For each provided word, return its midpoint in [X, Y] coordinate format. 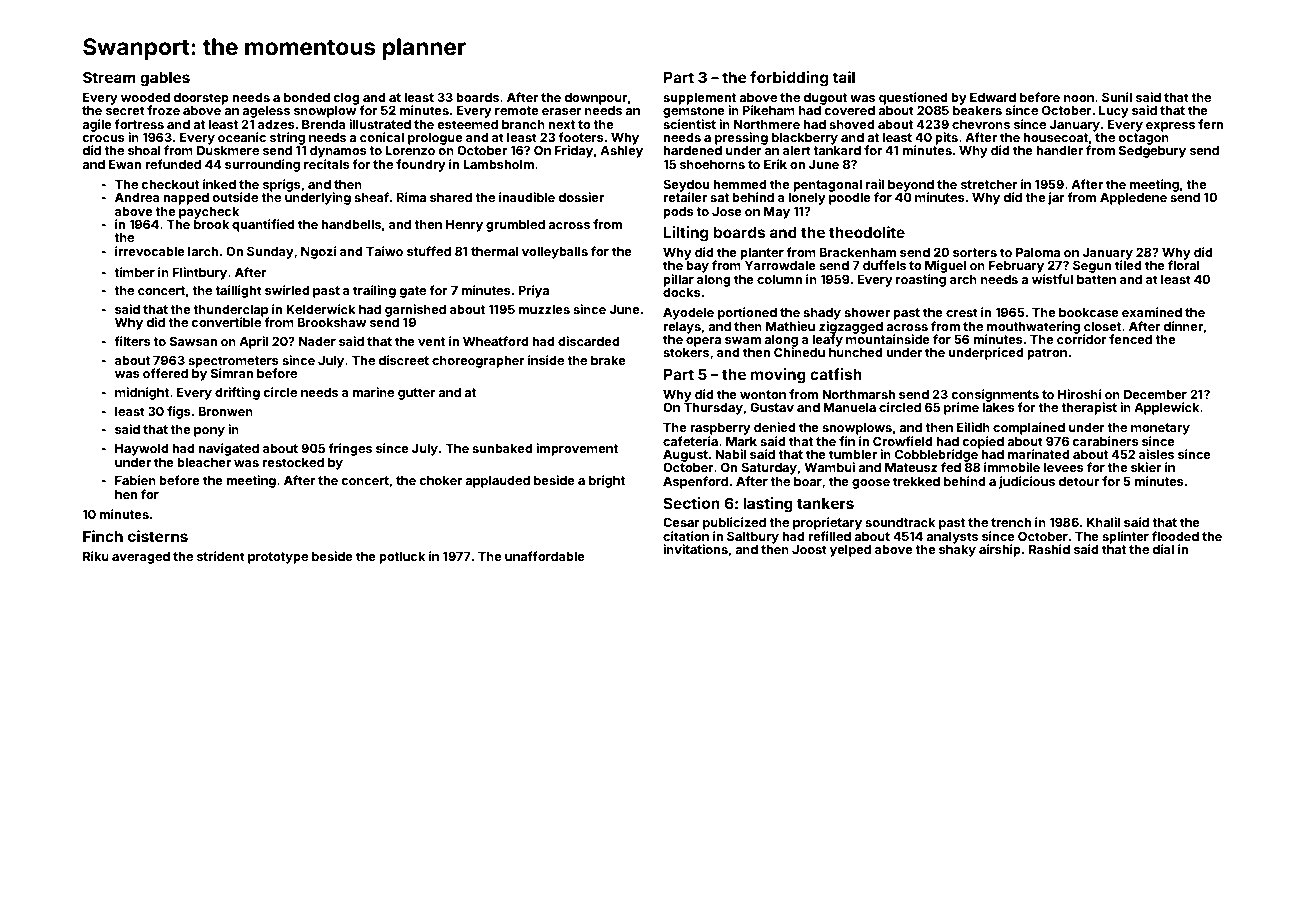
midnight [142, 393]
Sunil [1117, 97]
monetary [1160, 429]
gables [165, 79]
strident [221, 556]
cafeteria [690, 441]
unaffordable [545, 556]
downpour [595, 99]
